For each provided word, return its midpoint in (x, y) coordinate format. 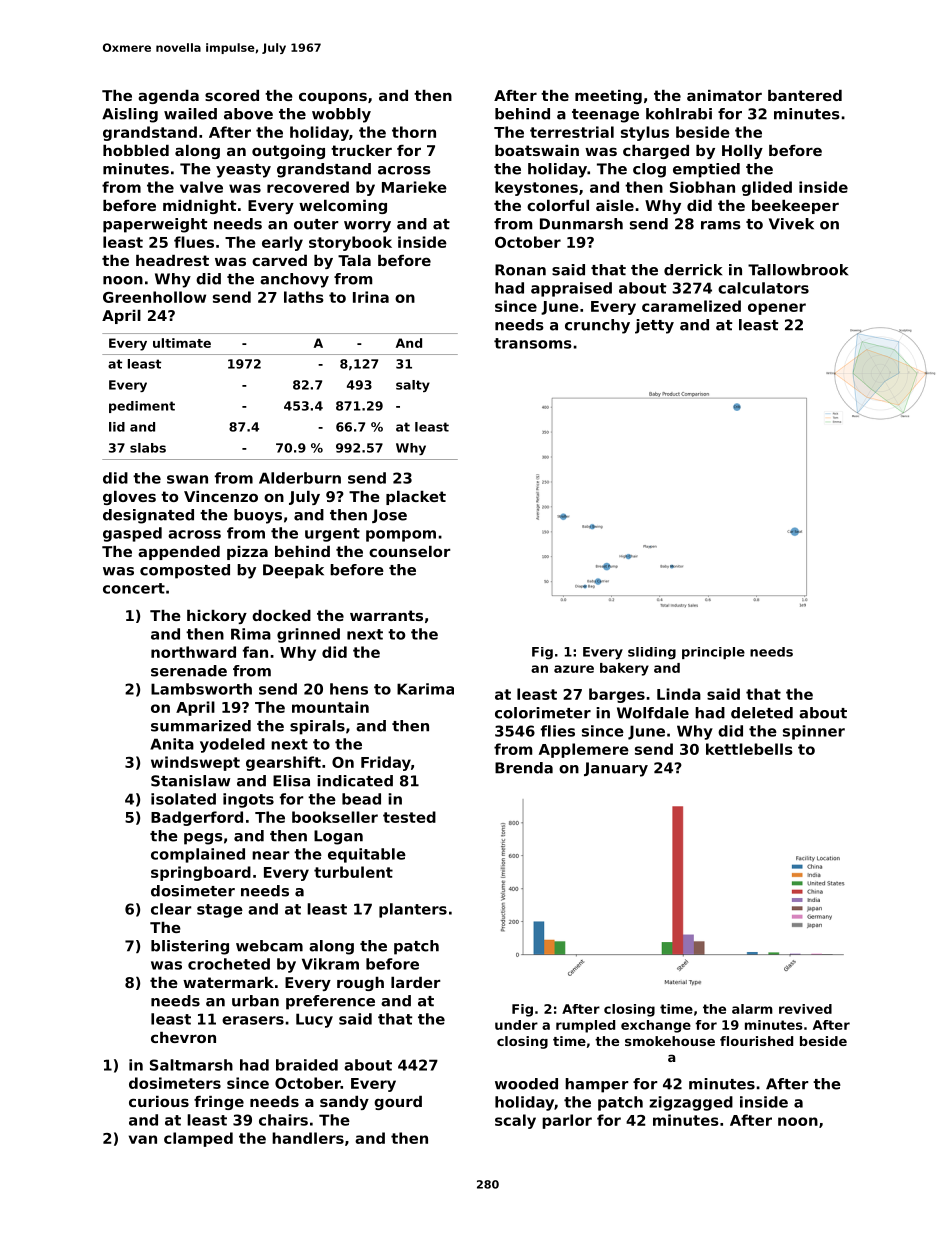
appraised (571, 289)
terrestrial (572, 132)
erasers (253, 1020)
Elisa (291, 781)
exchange (656, 1026)
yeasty (243, 171)
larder (415, 982)
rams (721, 225)
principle (713, 653)
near (270, 855)
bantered (805, 95)
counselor (409, 551)
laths (304, 297)
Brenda (524, 768)
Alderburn (300, 478)
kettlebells (749, 749)
